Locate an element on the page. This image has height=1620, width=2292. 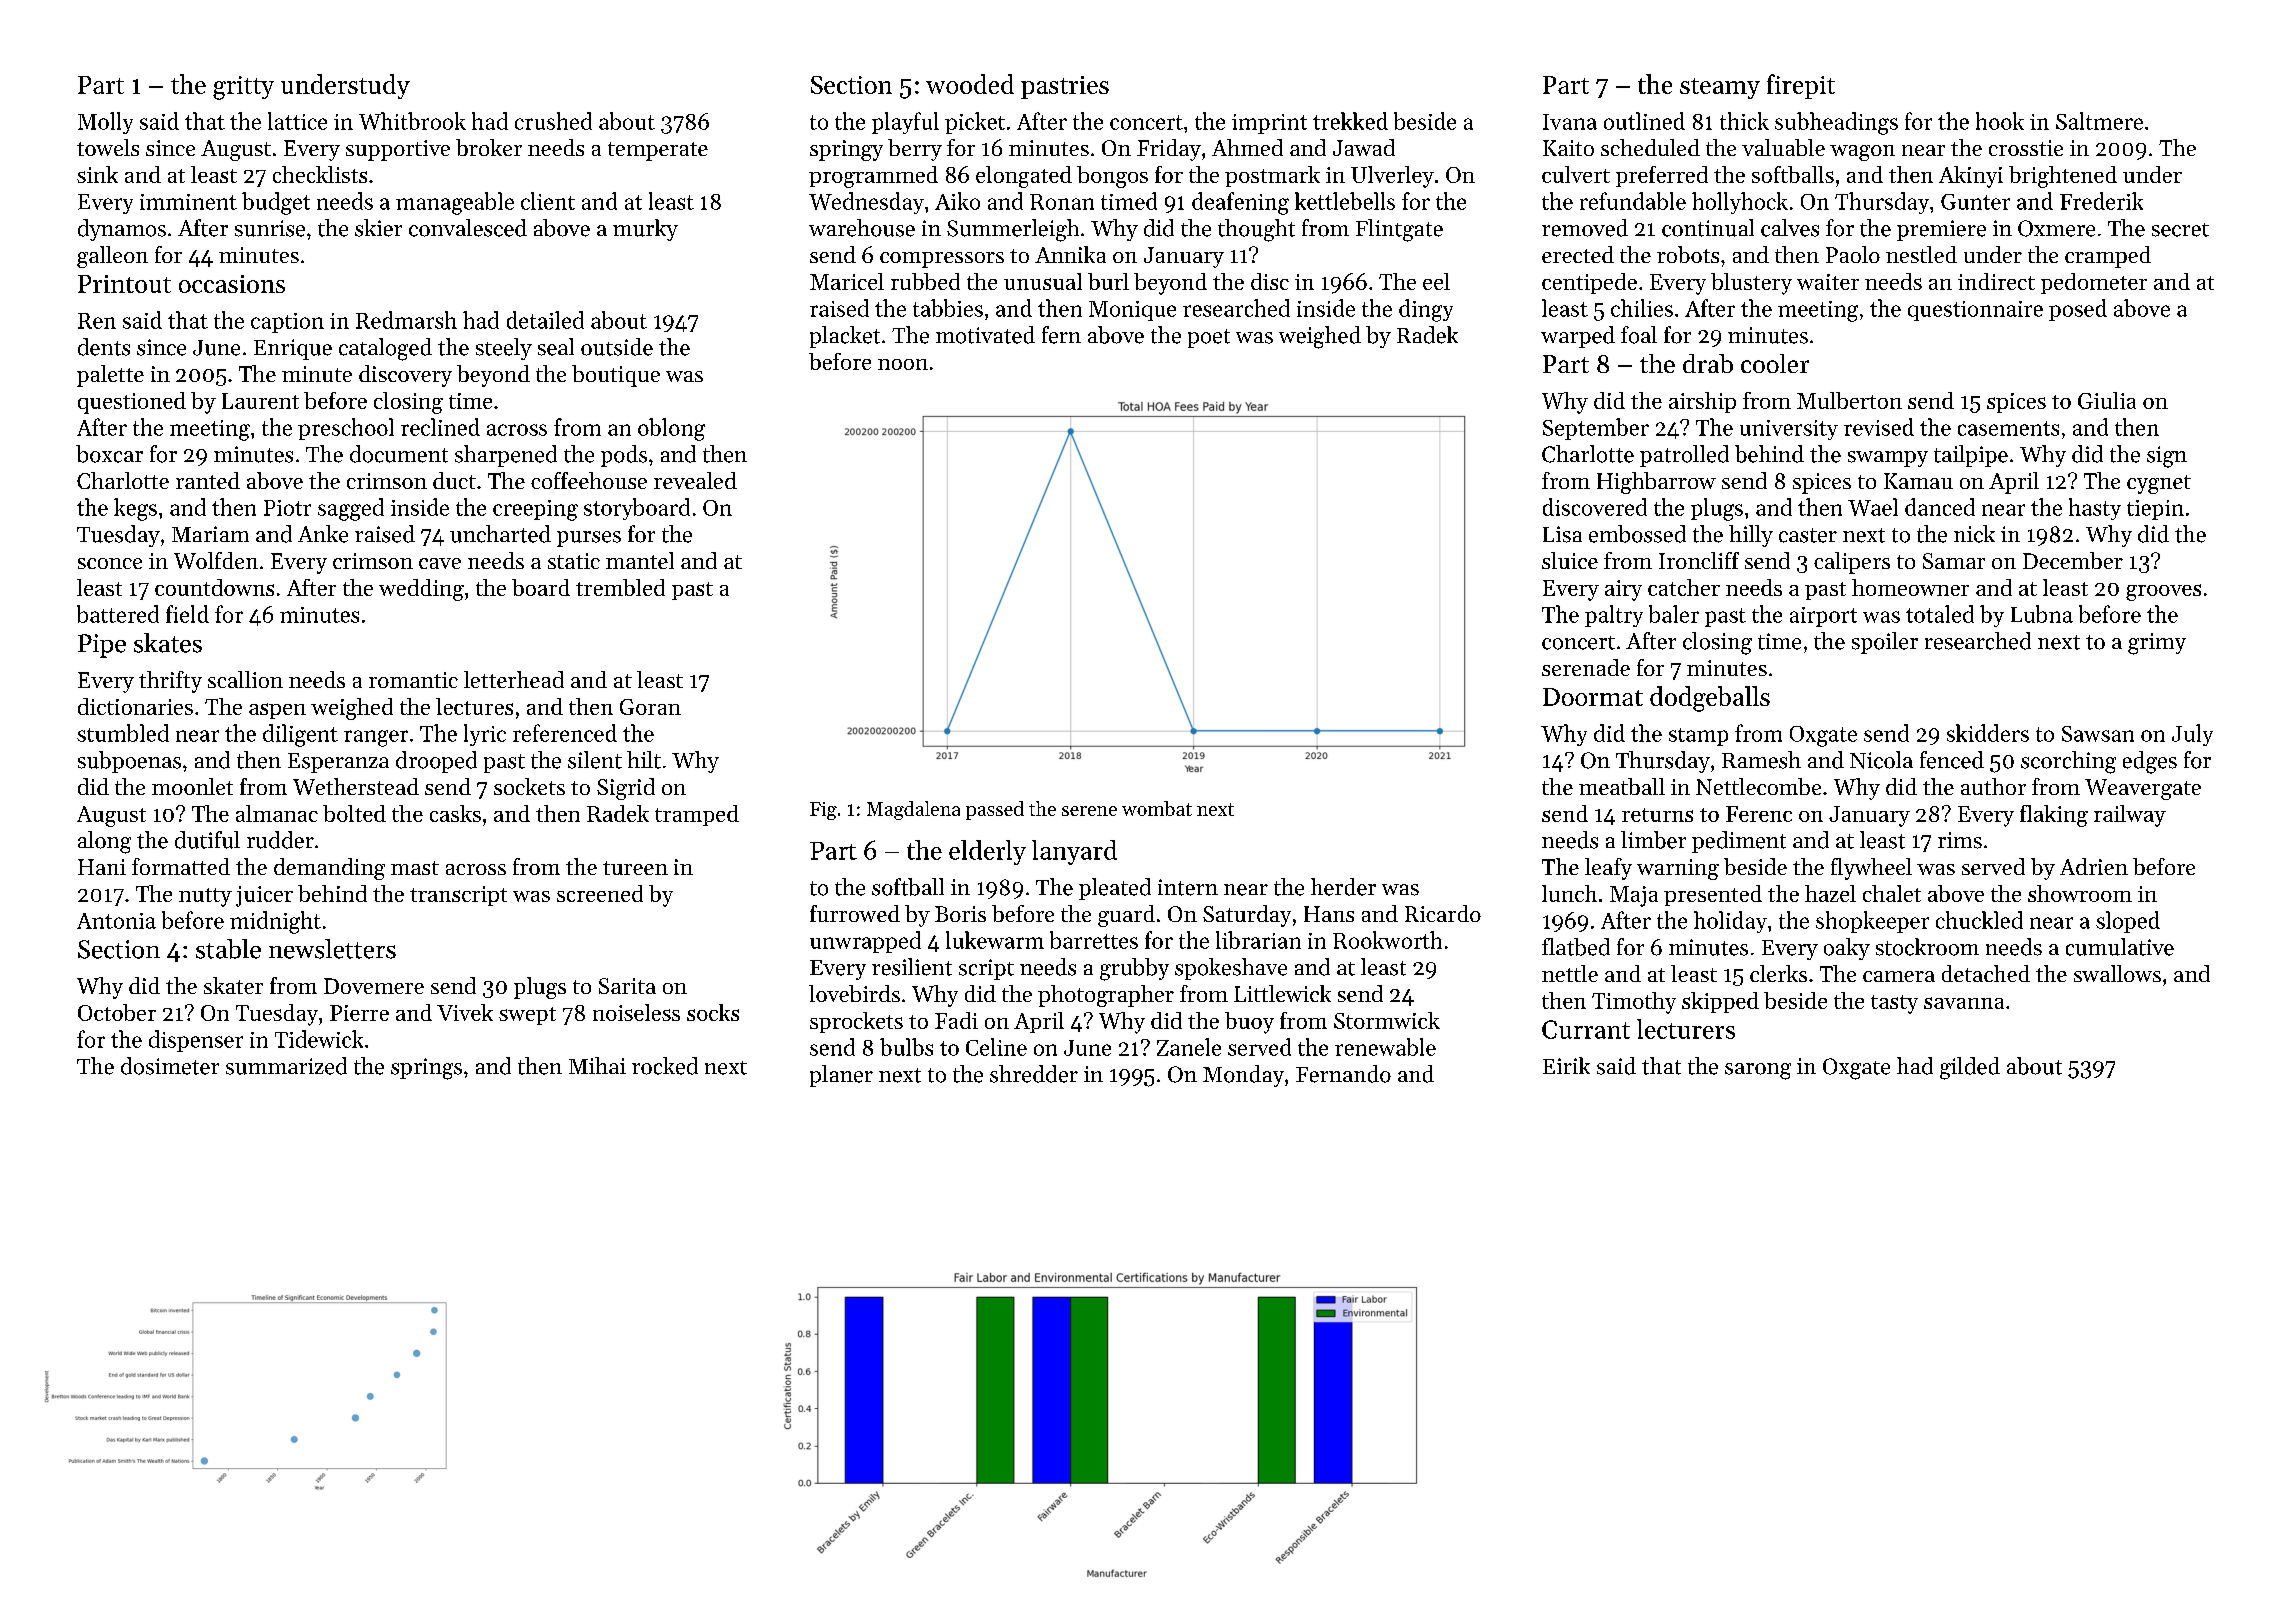
serenade is located at coordinates (1586, 667).
